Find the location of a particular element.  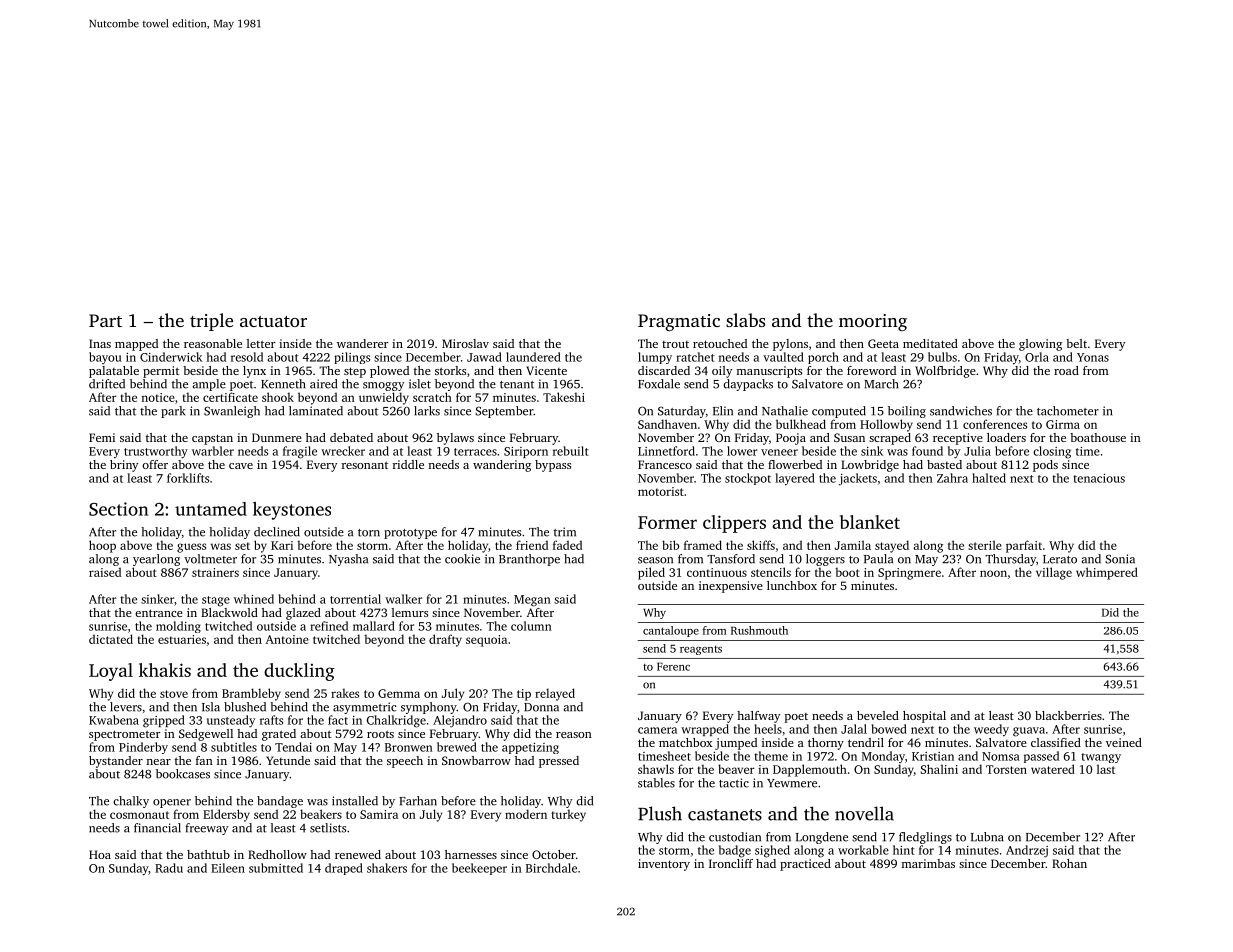

plowed is located at coordinates (389, 372).
